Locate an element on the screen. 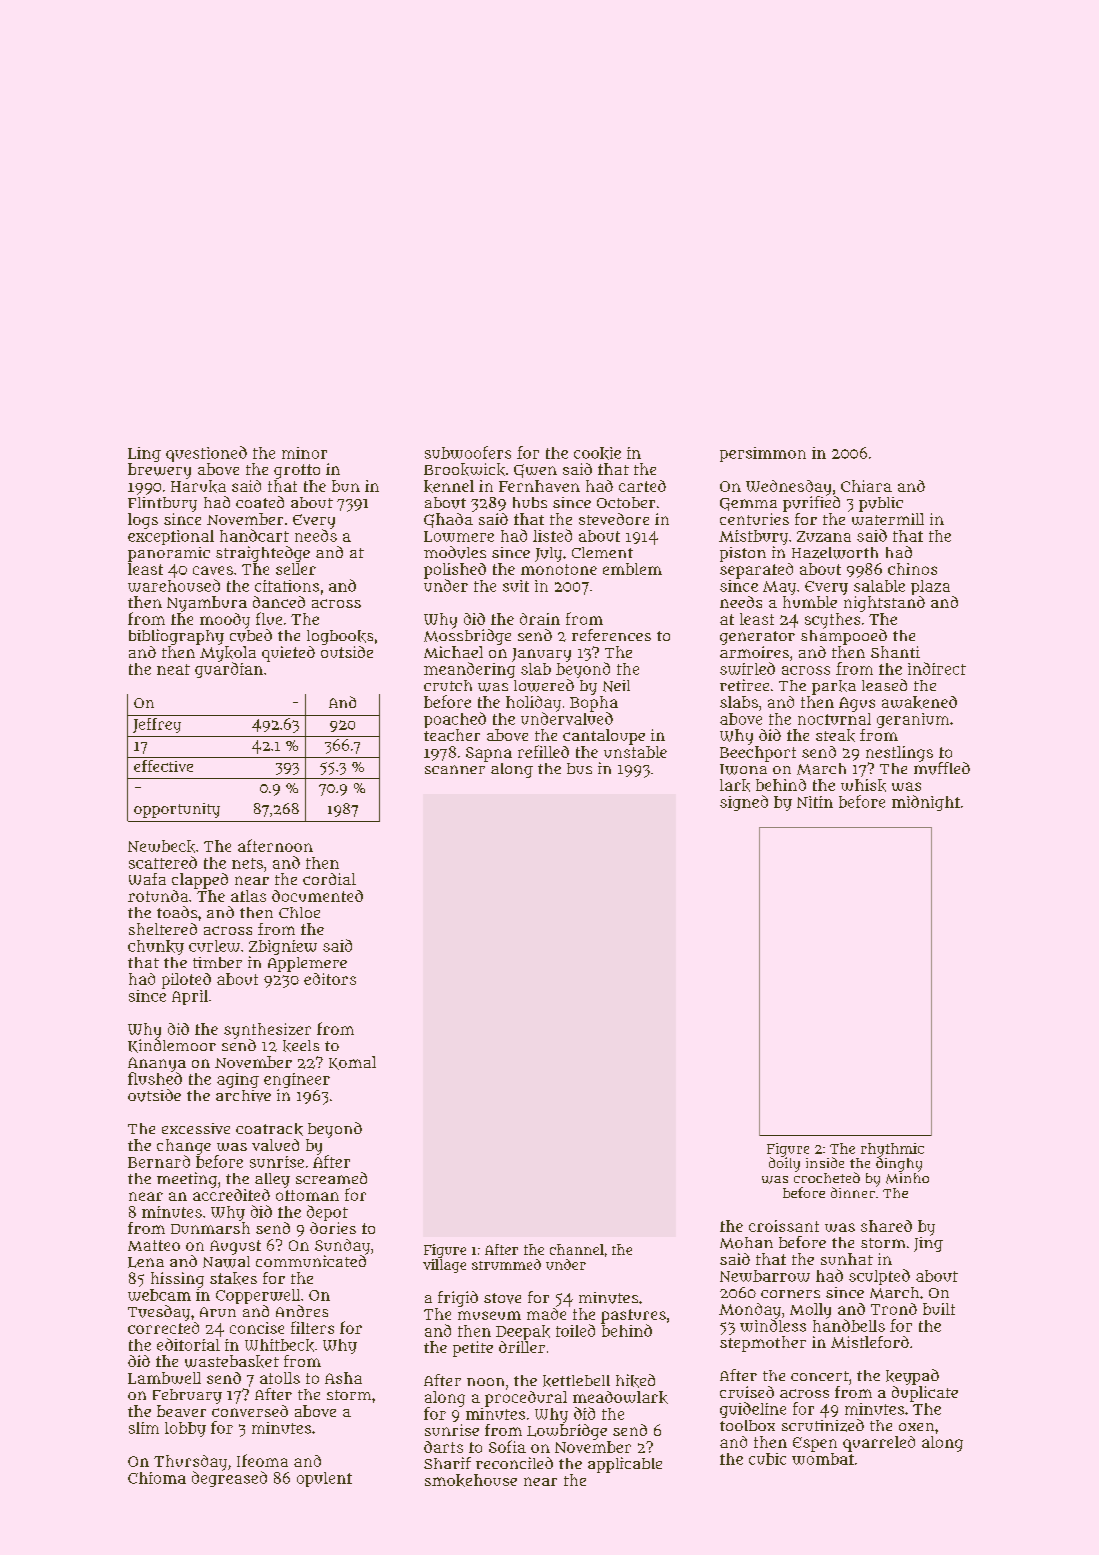 The width and height of the screenshot is (1099, 1555). Chiara is located at coordinates (866, 486).
